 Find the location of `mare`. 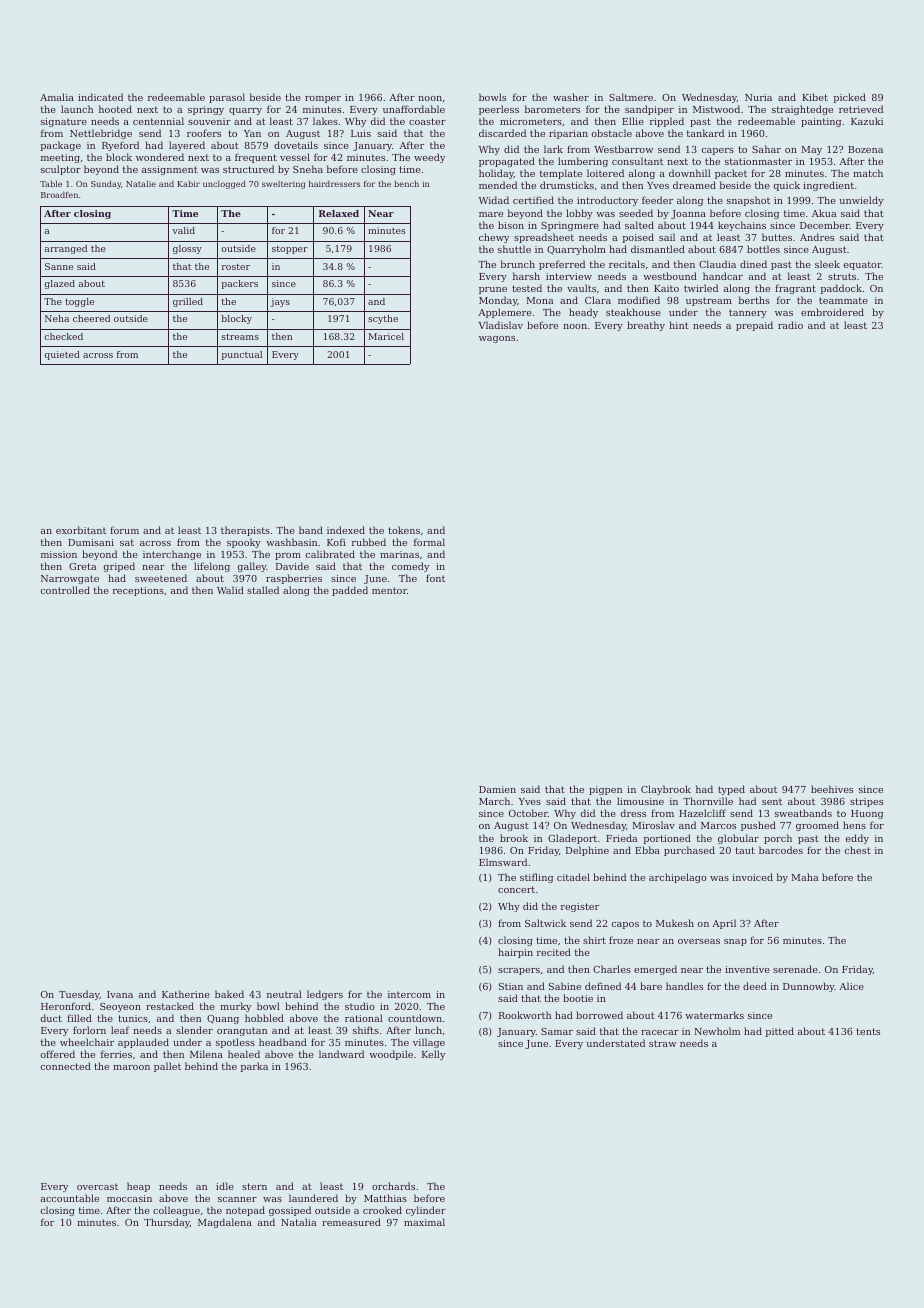

mare is located at coordinates (491, 214).
